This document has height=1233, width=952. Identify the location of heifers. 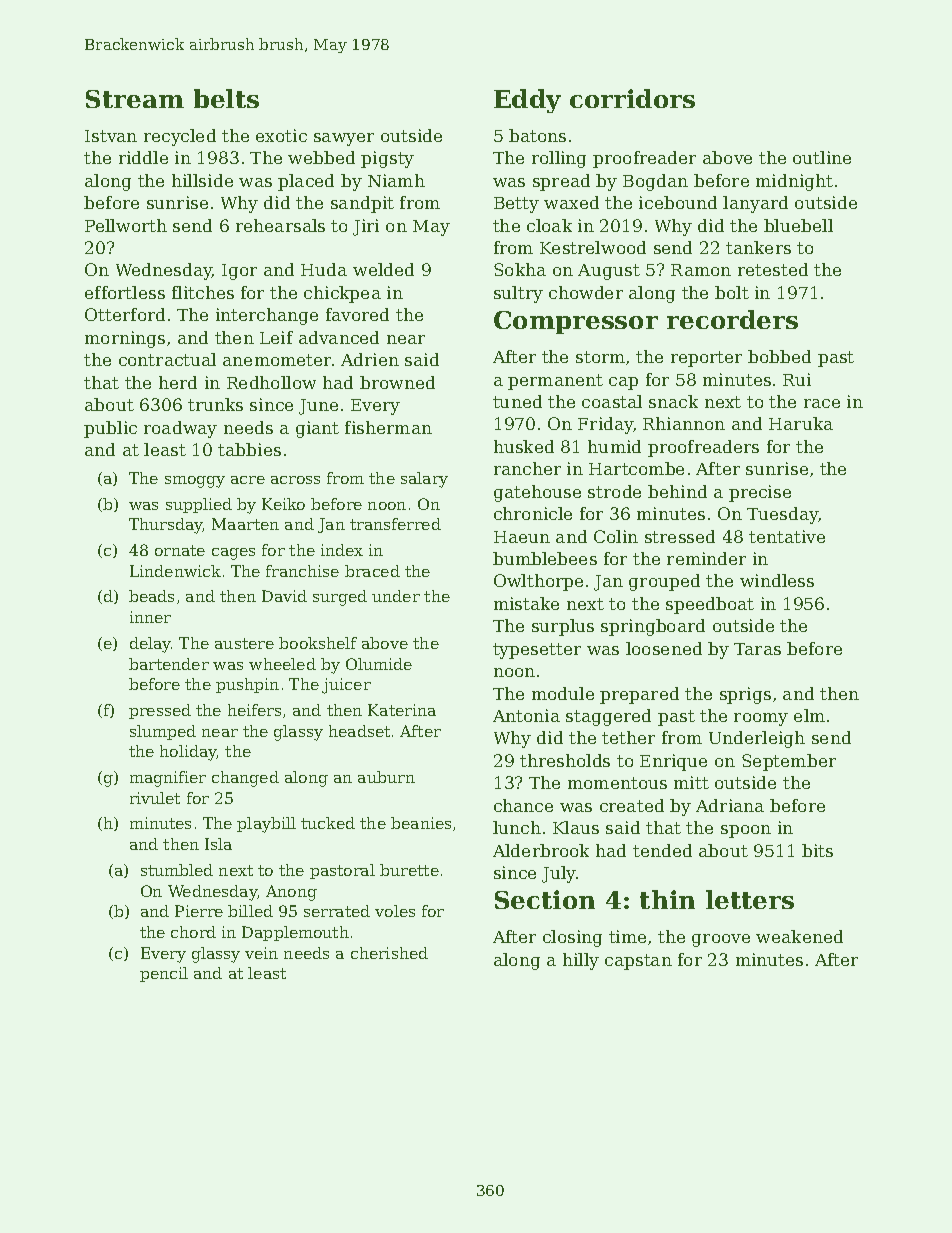
(254, 710).
